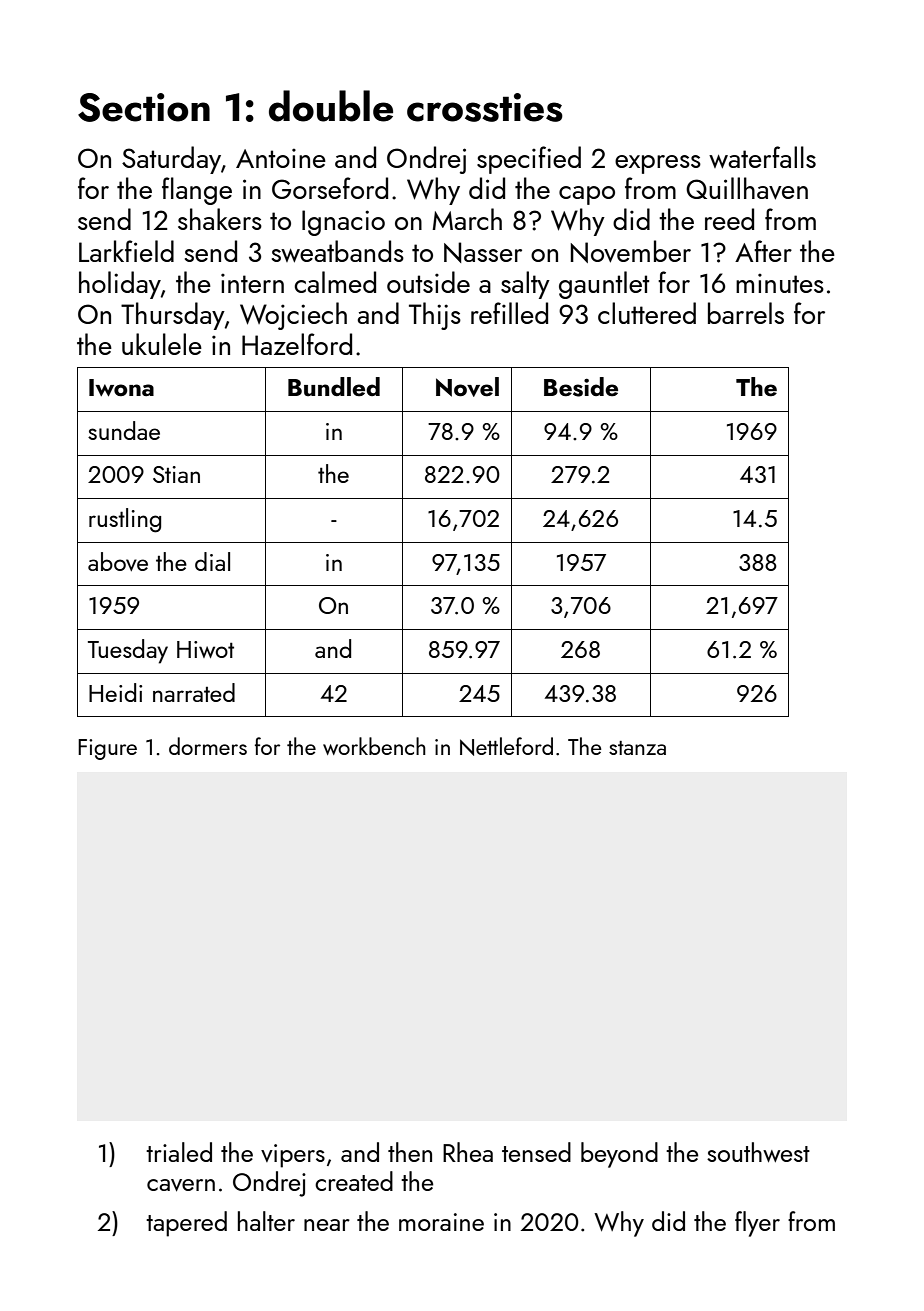 This screenshot has width=924, height=1311. I want to click on Nettleford, so click(506, 746).
